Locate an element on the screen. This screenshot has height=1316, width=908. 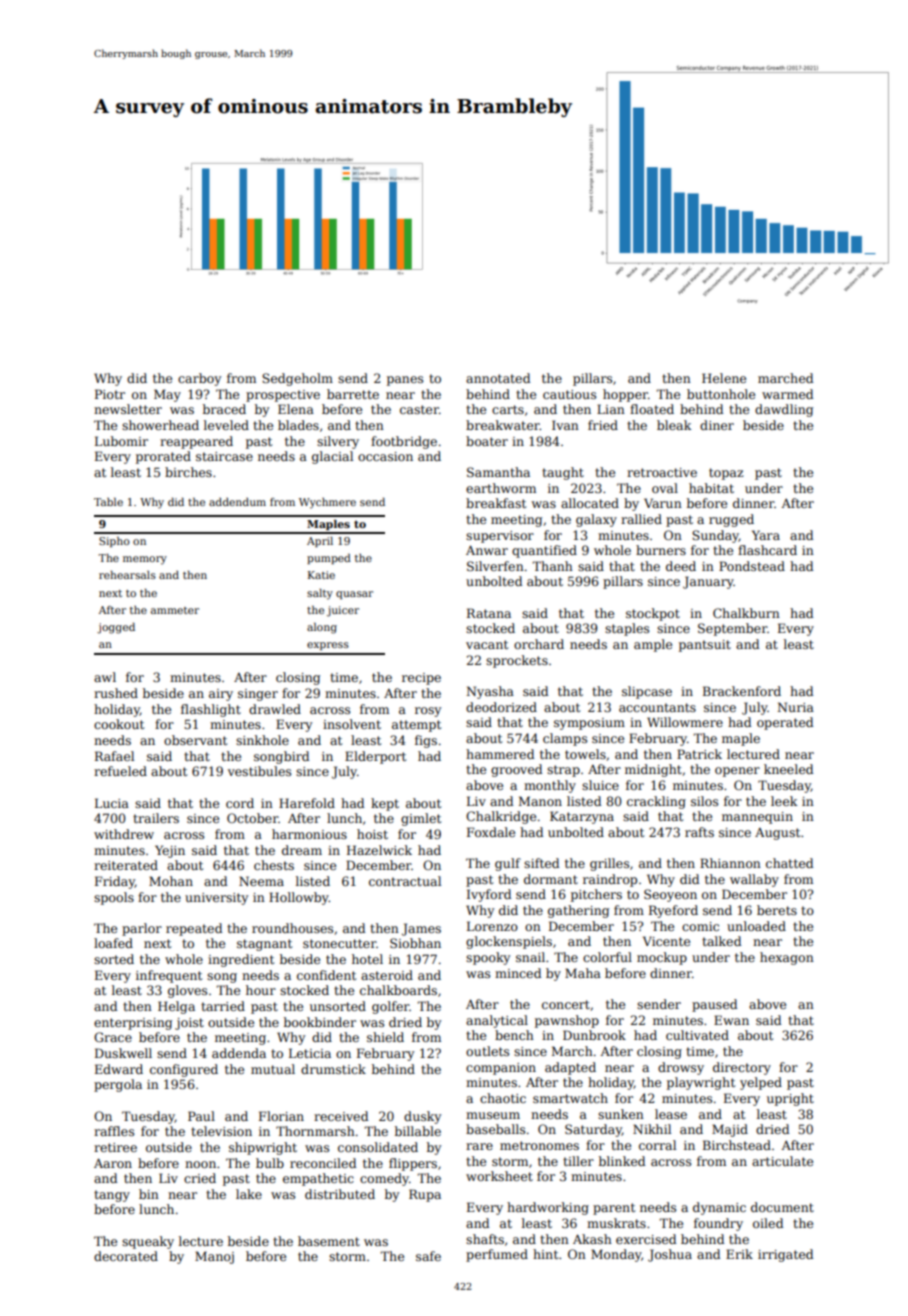
hint is located at coordinates (545, 1254).
